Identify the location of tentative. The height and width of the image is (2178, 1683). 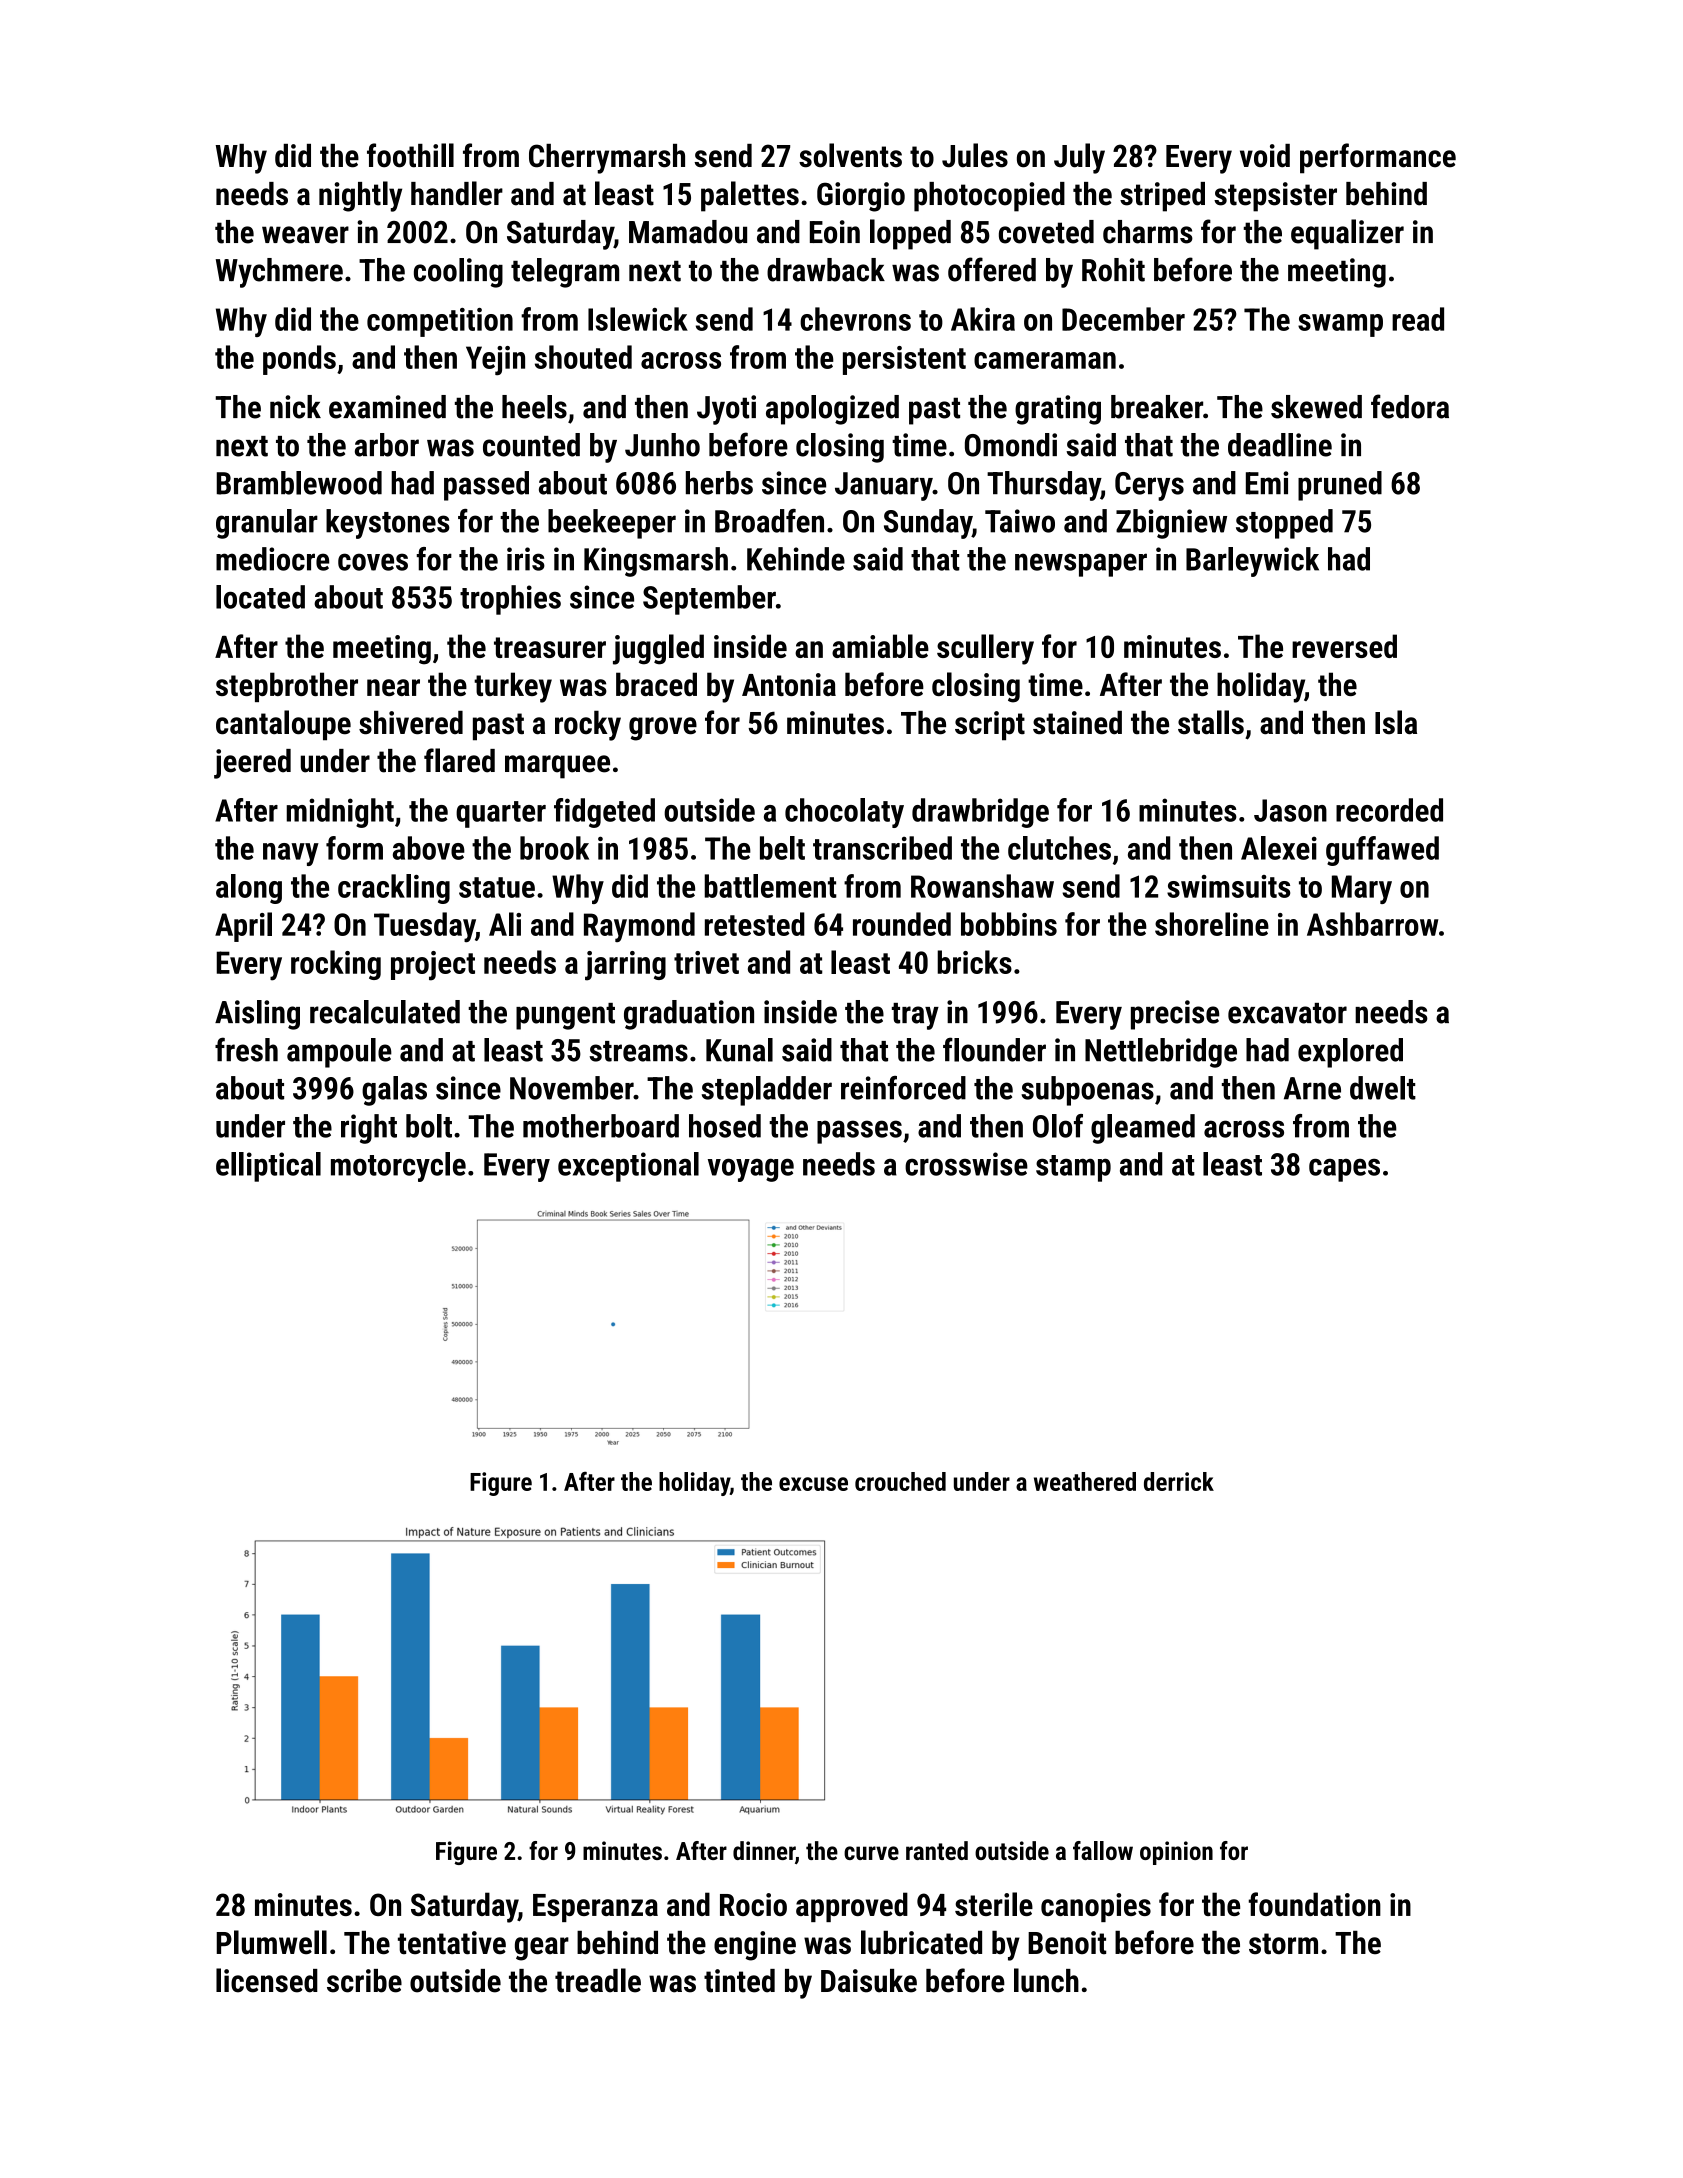
(452, 1943).
